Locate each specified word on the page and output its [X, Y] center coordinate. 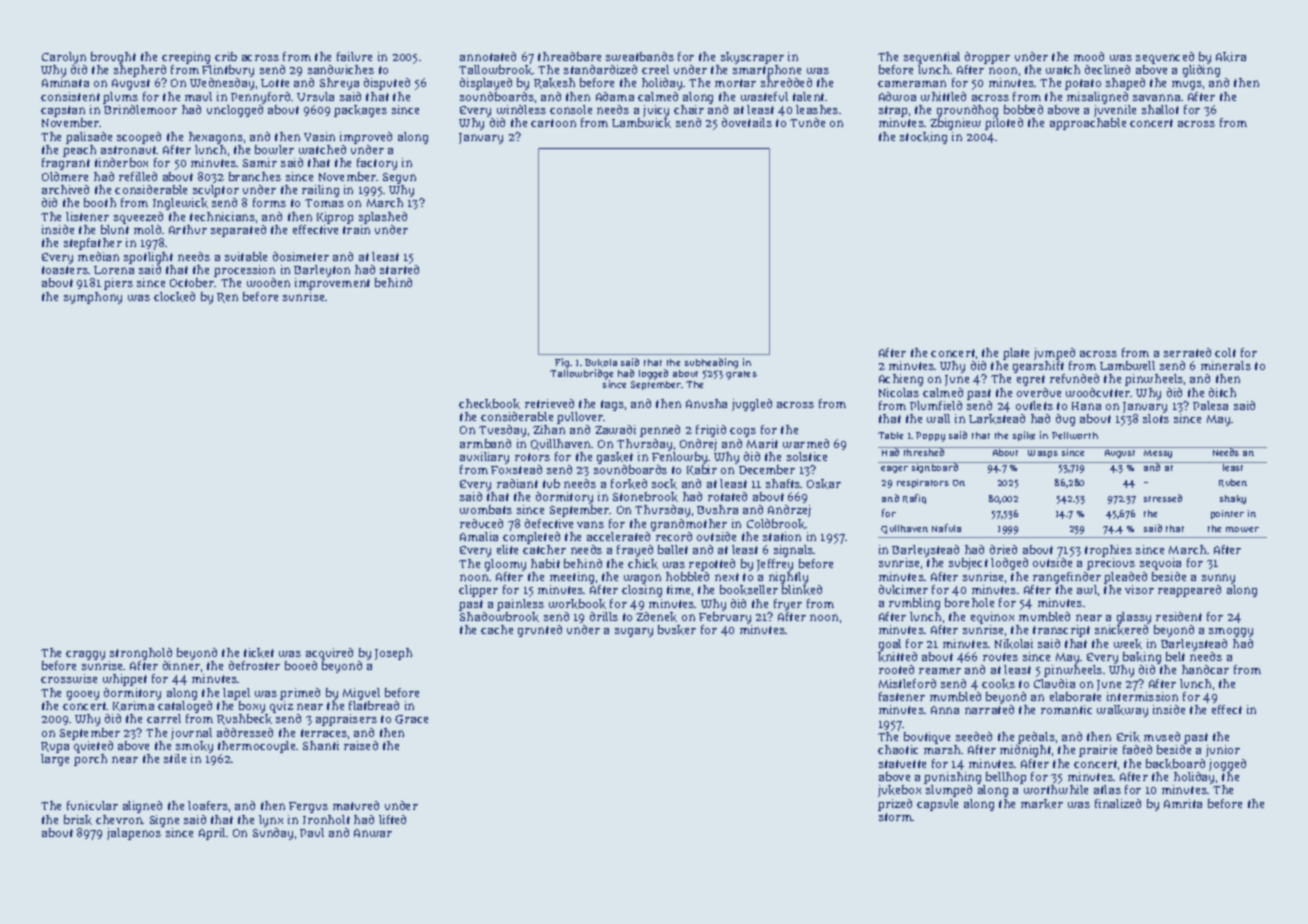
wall [938, 418]
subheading [711, 363]
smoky [194, 747]
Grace [411, 719]
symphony [93, 298]
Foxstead [516, 469]
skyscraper [752, 58]
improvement [332, 284]
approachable [1088, 124]
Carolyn [64, 58]
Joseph [393, 654]
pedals [1036, 738]
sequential [932, 58]
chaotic [898, 749]
